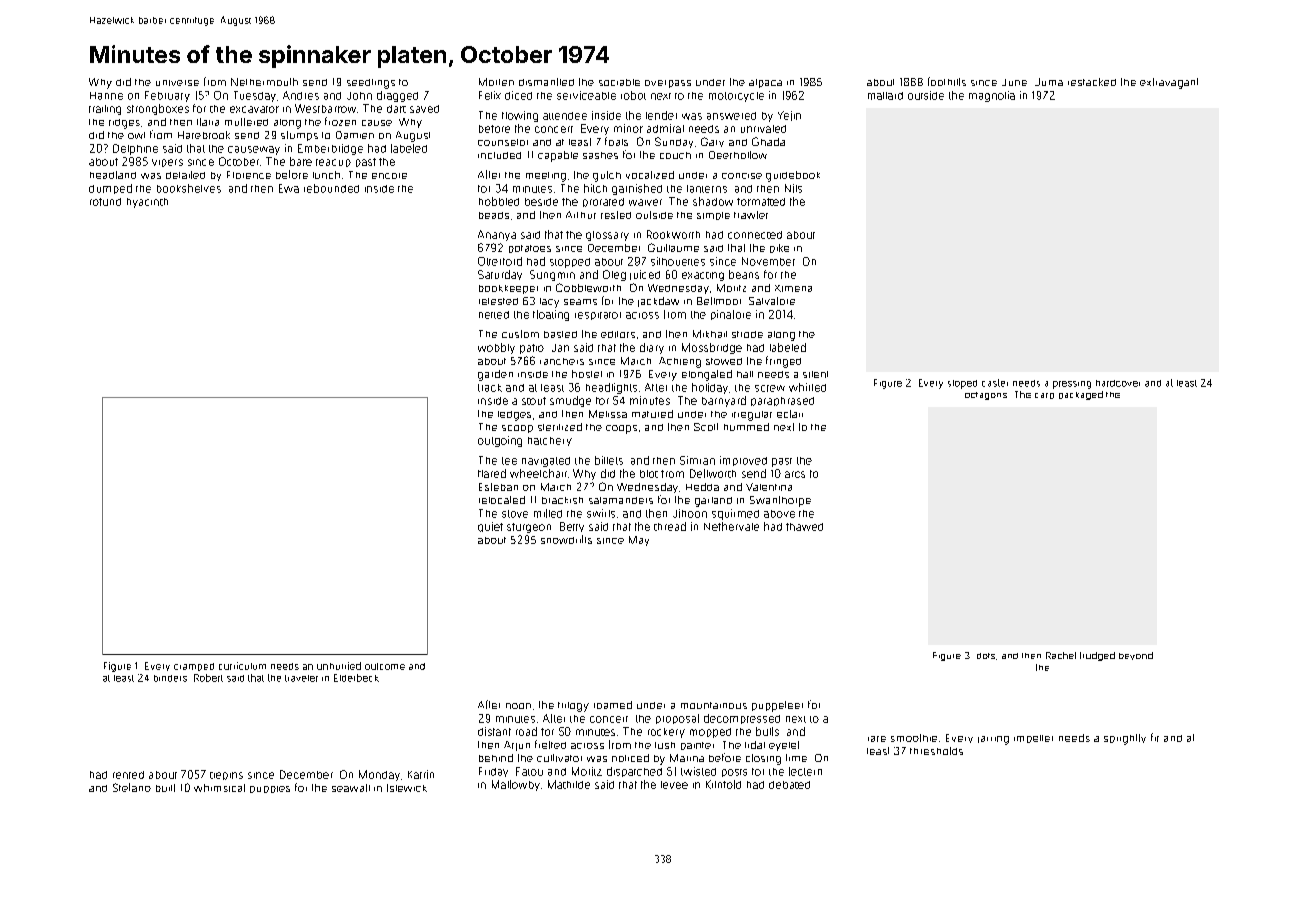 This screenshot has width=1308, height=924. What do you see at coordinates (1169, 83) in the screenshot?
I see `extravagant` at bounding box center [1169, 83].
